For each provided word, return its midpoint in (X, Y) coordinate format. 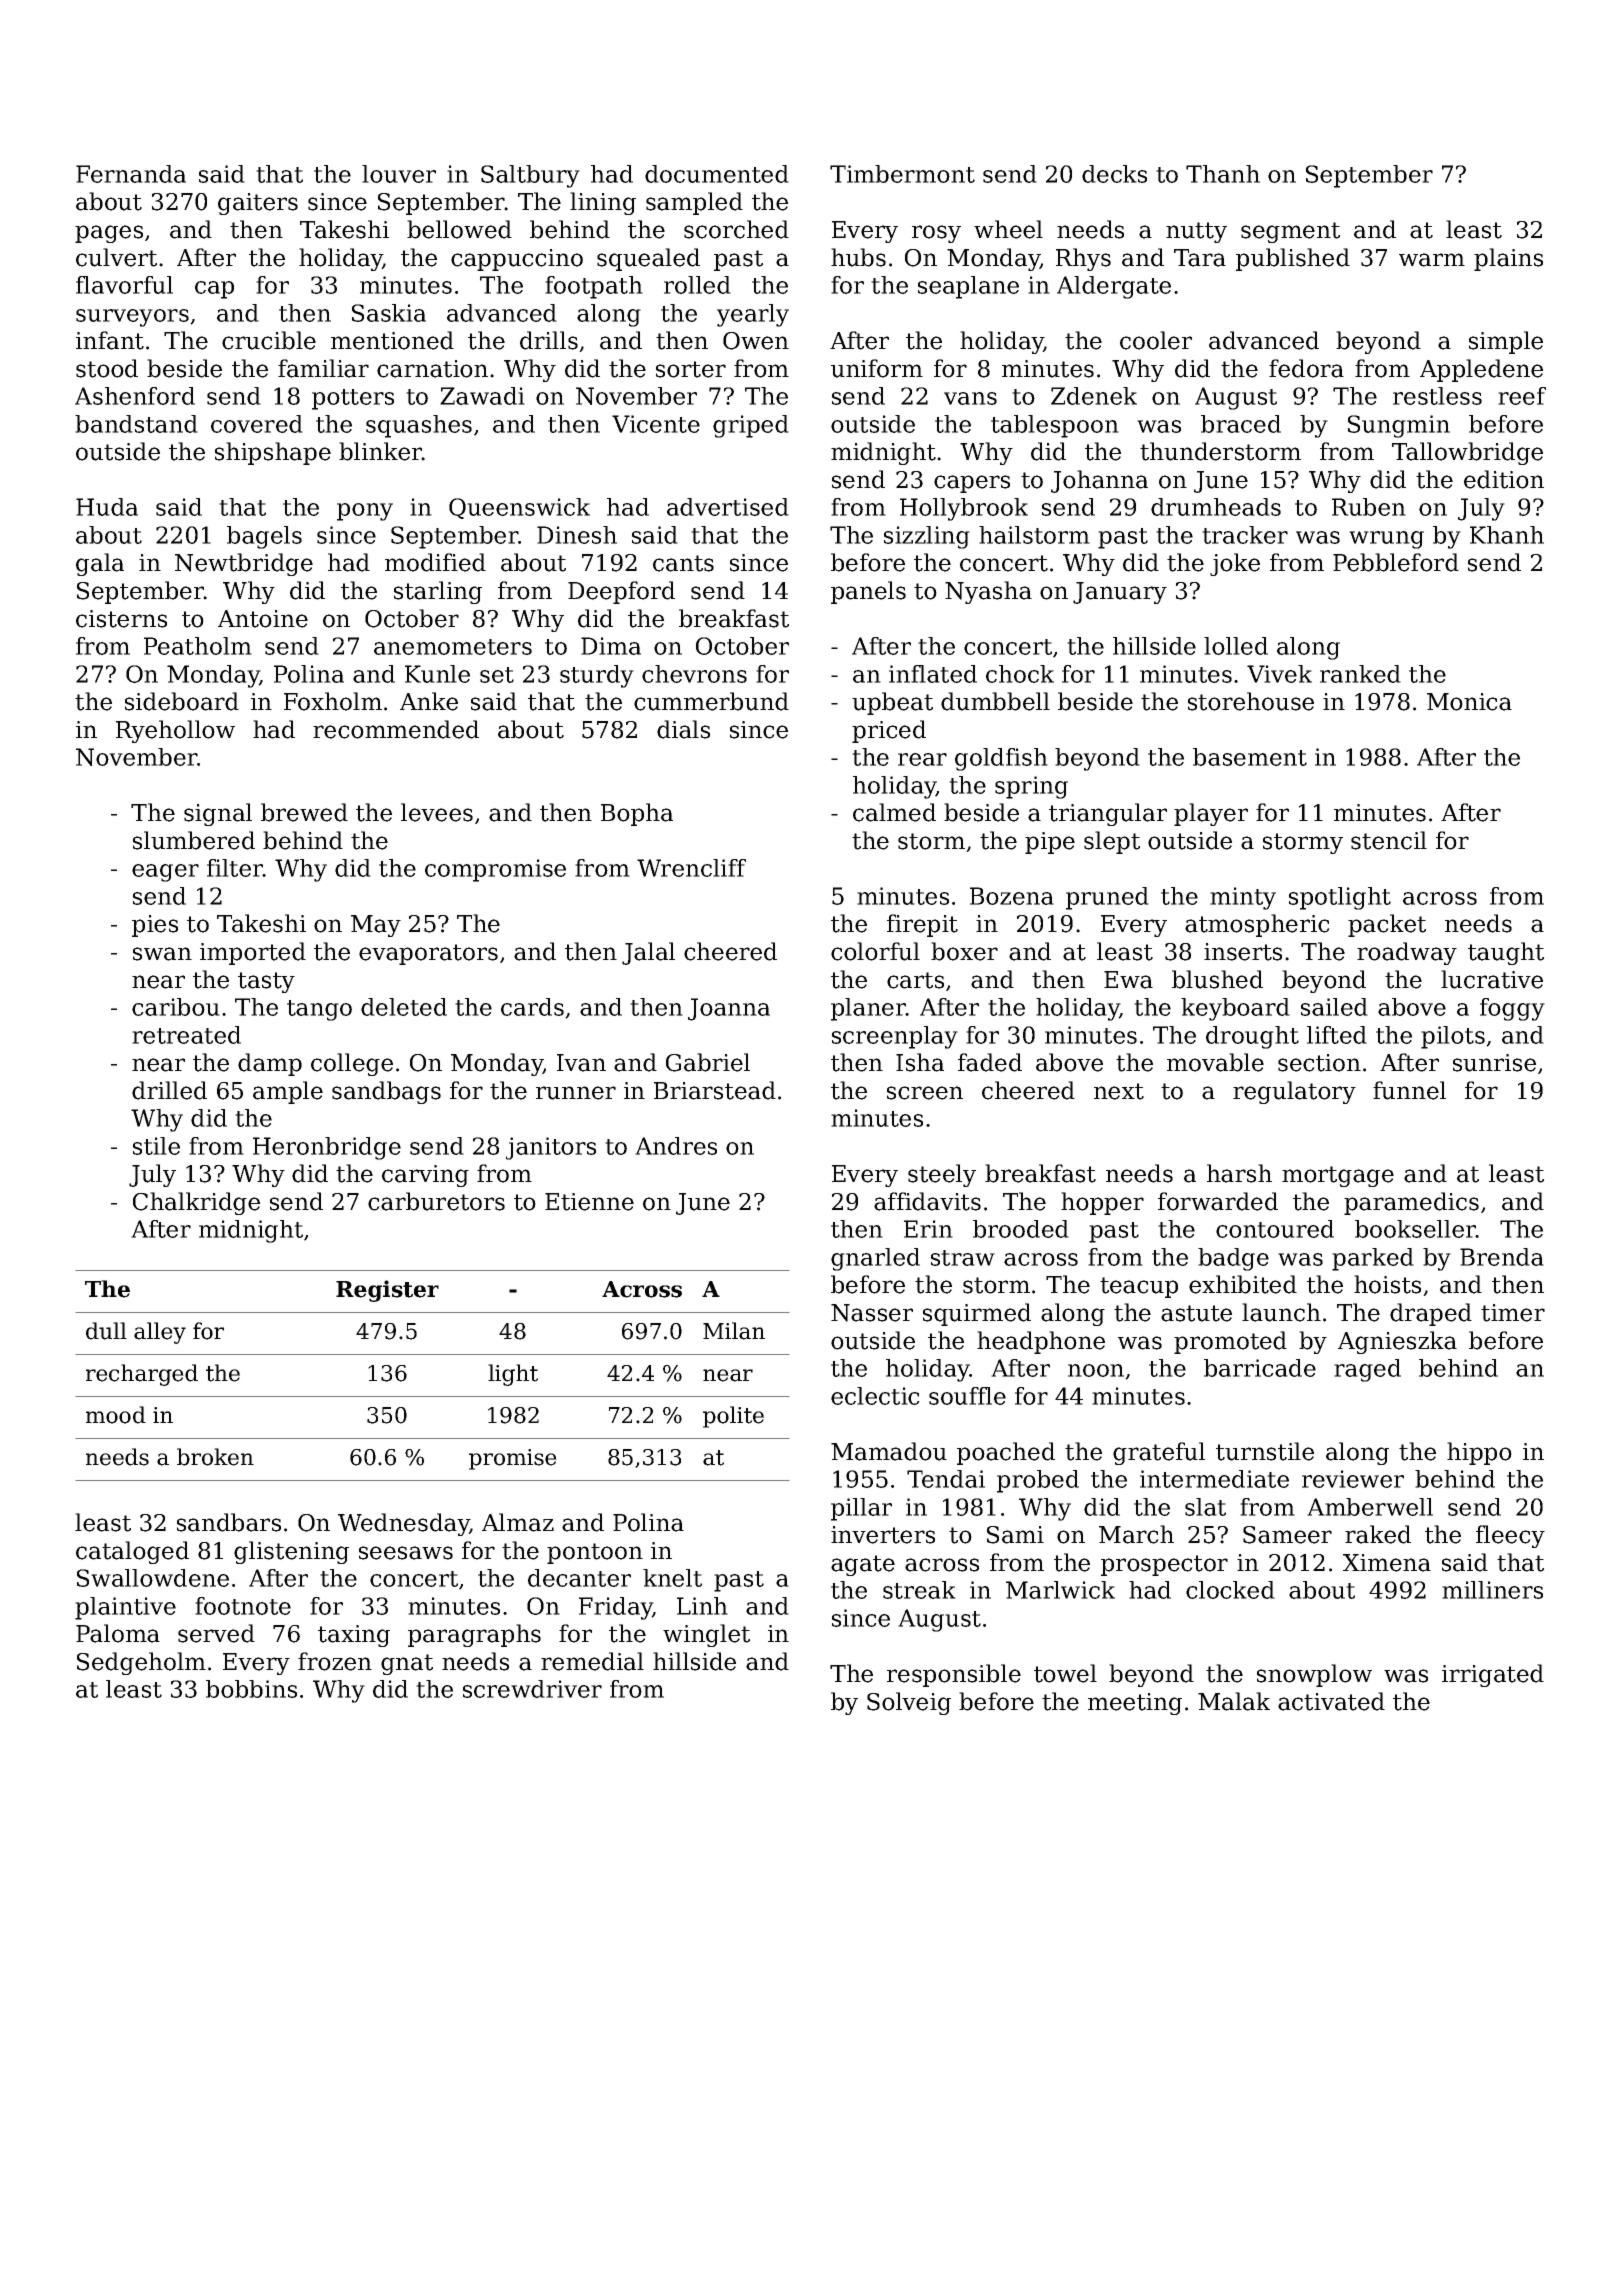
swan (162, 954)
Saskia (389, 313)
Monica (1469, 702)
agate (863, 1565)
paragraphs (474, 1635)
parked (1373, 1259)
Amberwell (1370, 1507)
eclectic (875, 1396)
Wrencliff (691, 868)
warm (1432, 260)
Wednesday (404, 1524)
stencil (1389, 840)
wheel (1008, 229)
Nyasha (988, 592)
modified (435, 562)
